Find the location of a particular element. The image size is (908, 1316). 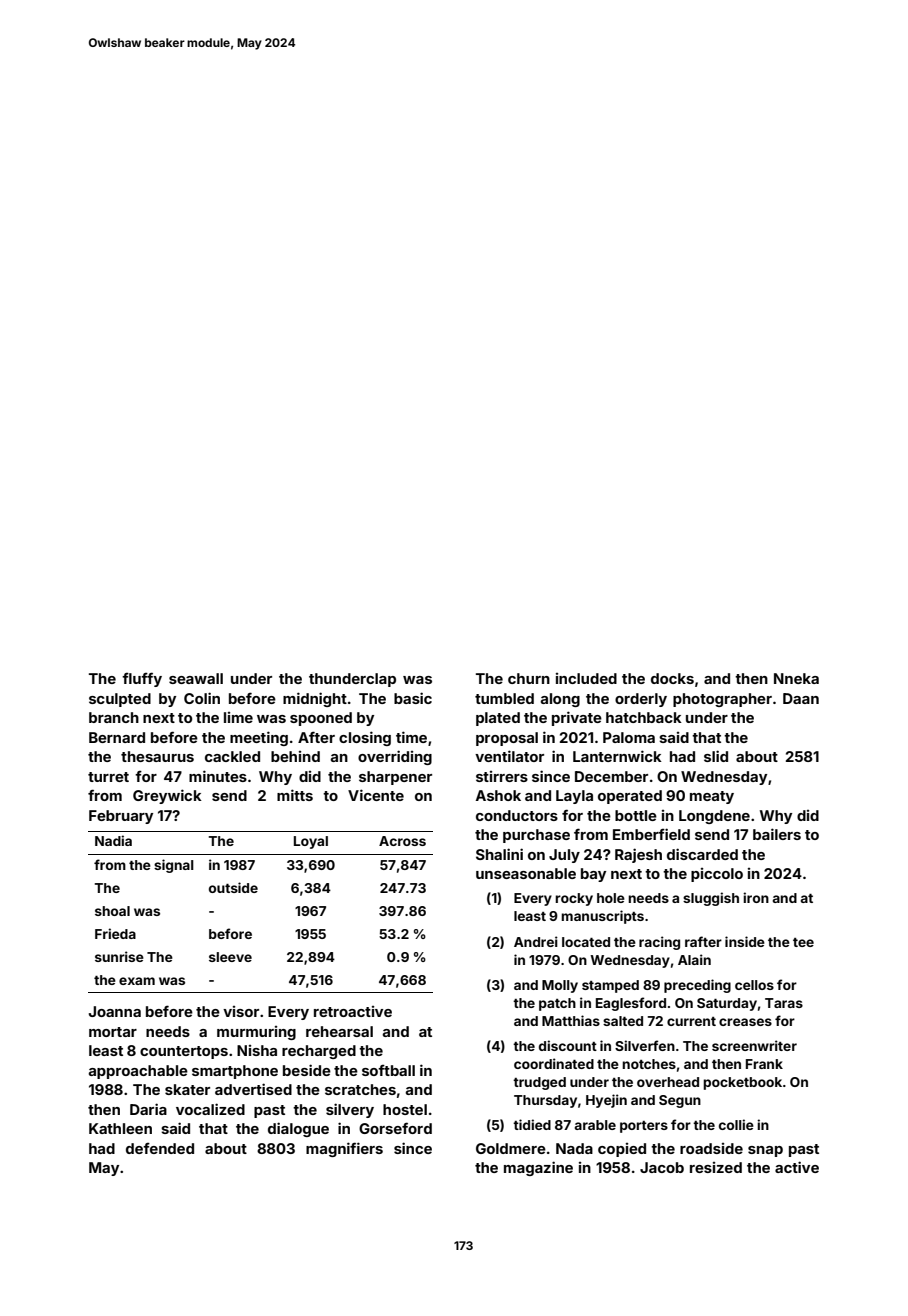

Matthias is located at coordinates (571, 1020).
